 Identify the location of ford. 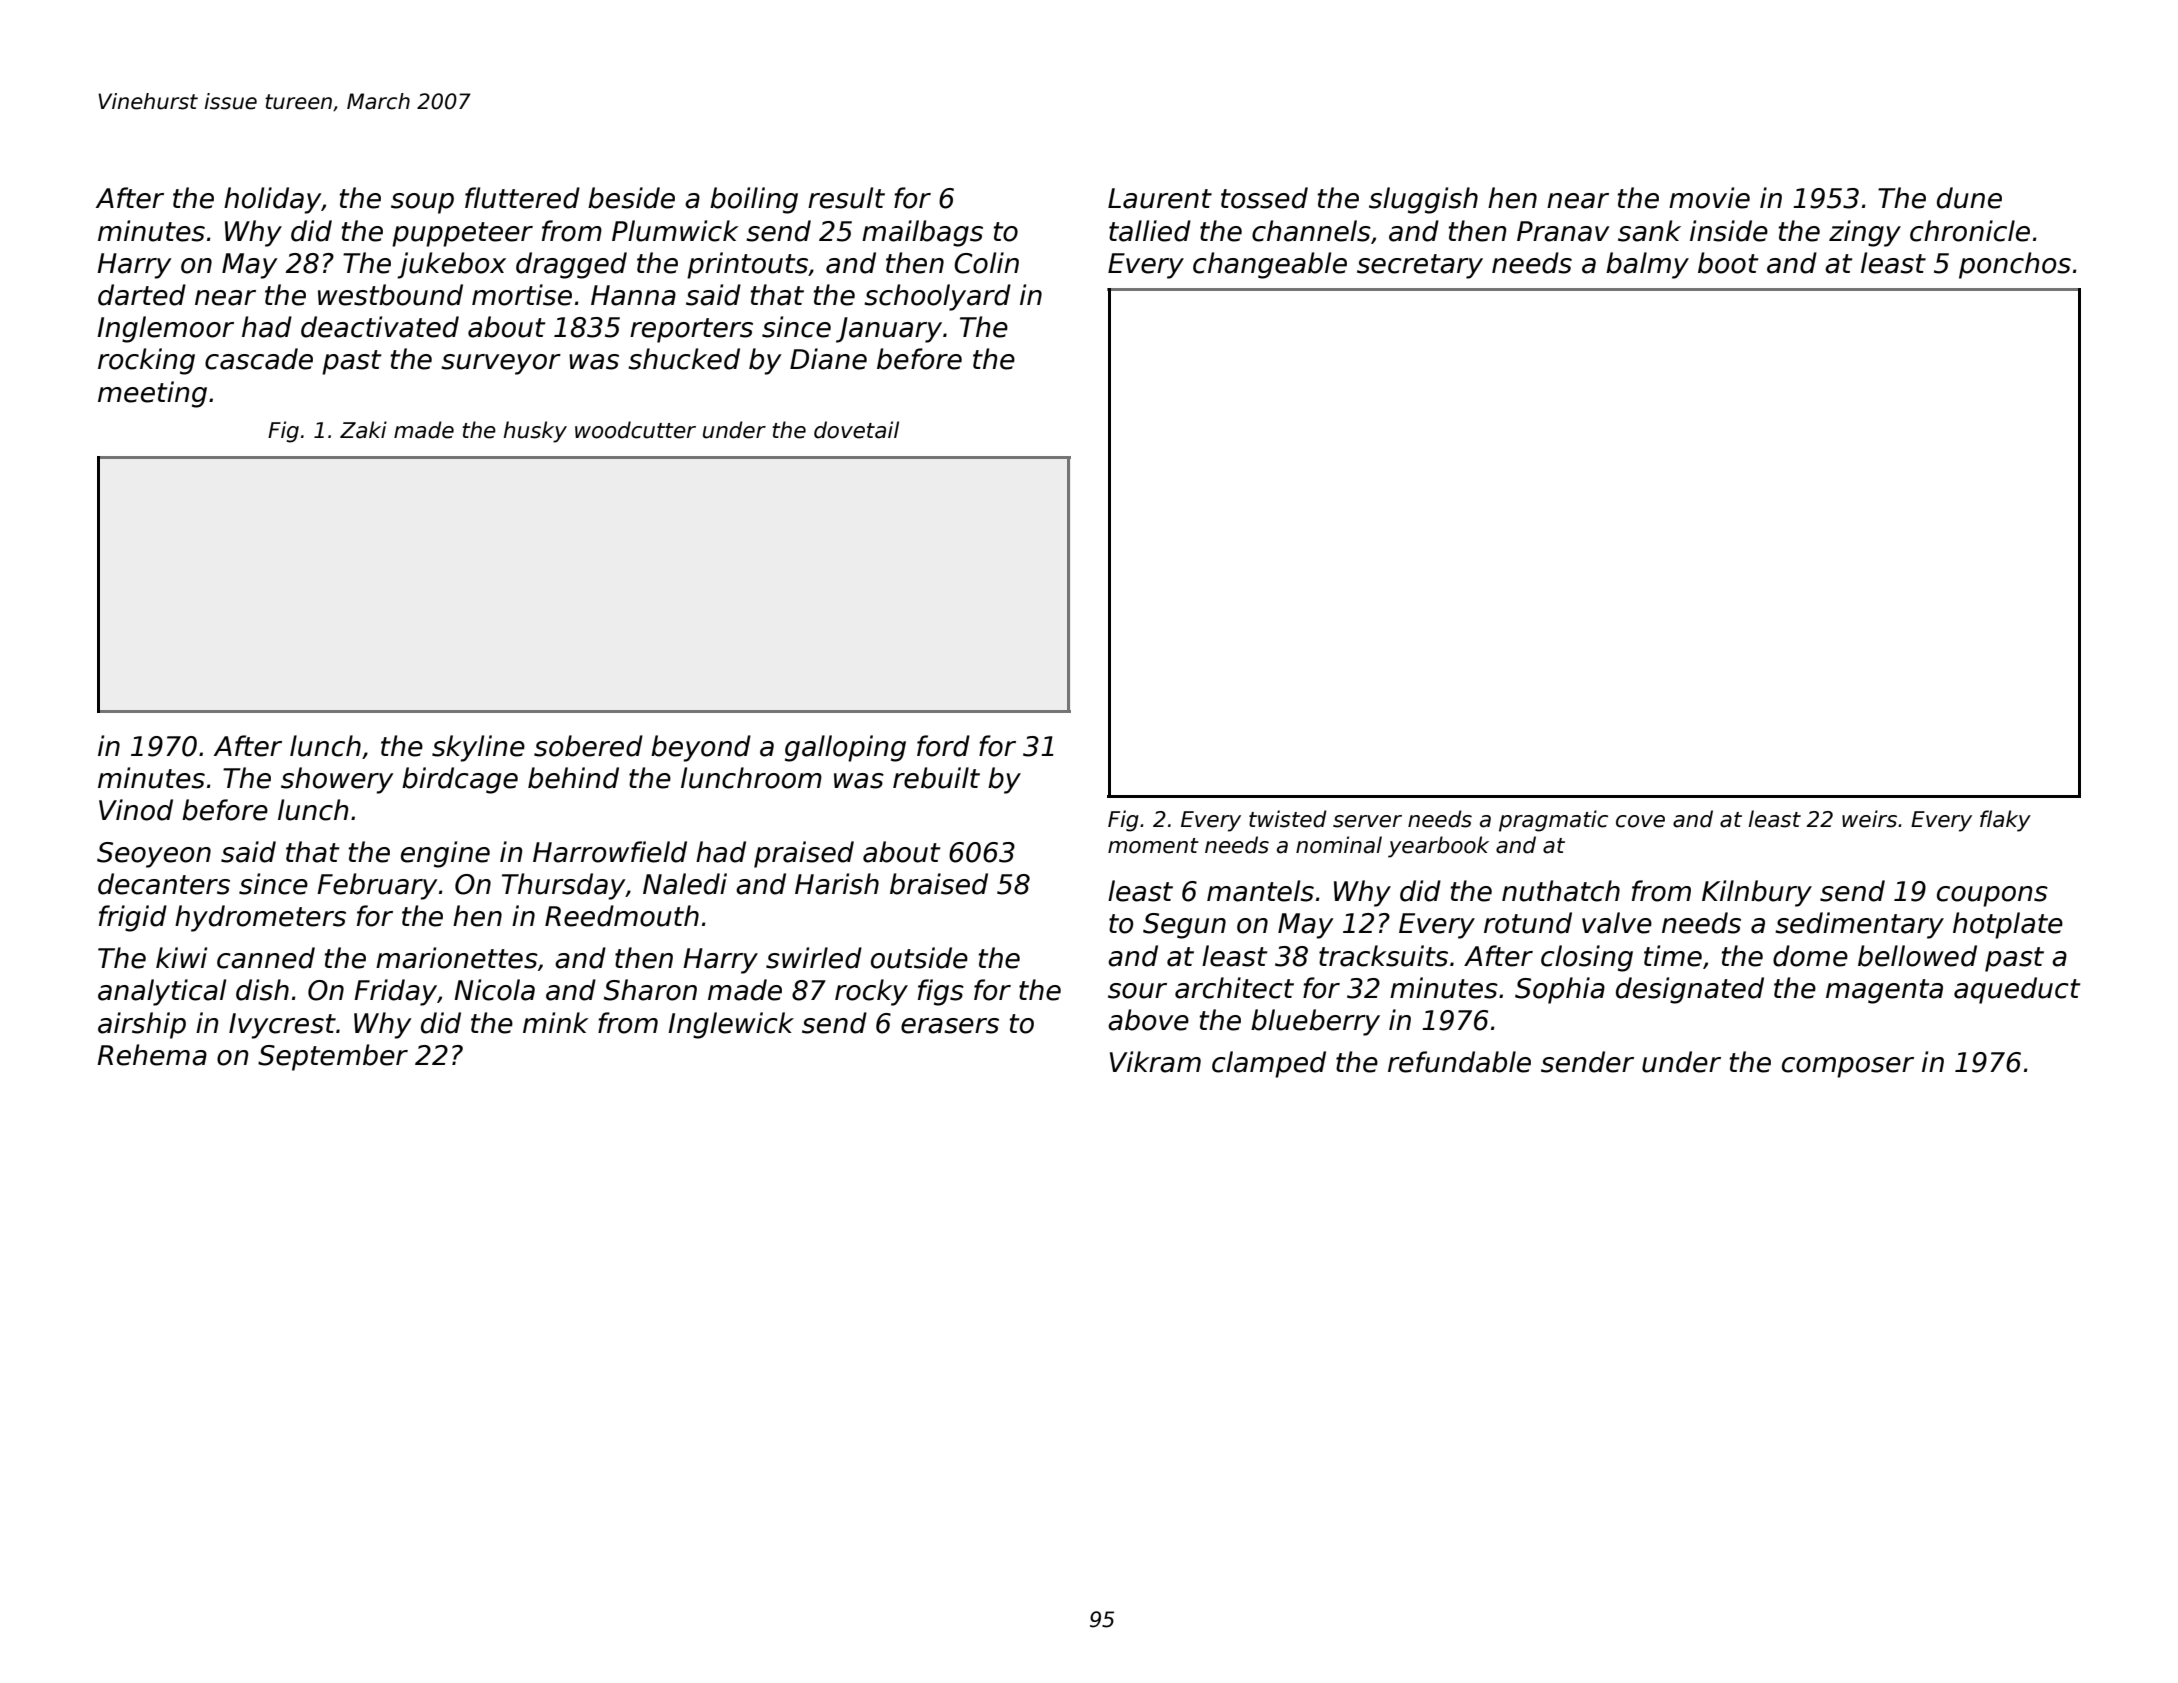
(943, 746).
